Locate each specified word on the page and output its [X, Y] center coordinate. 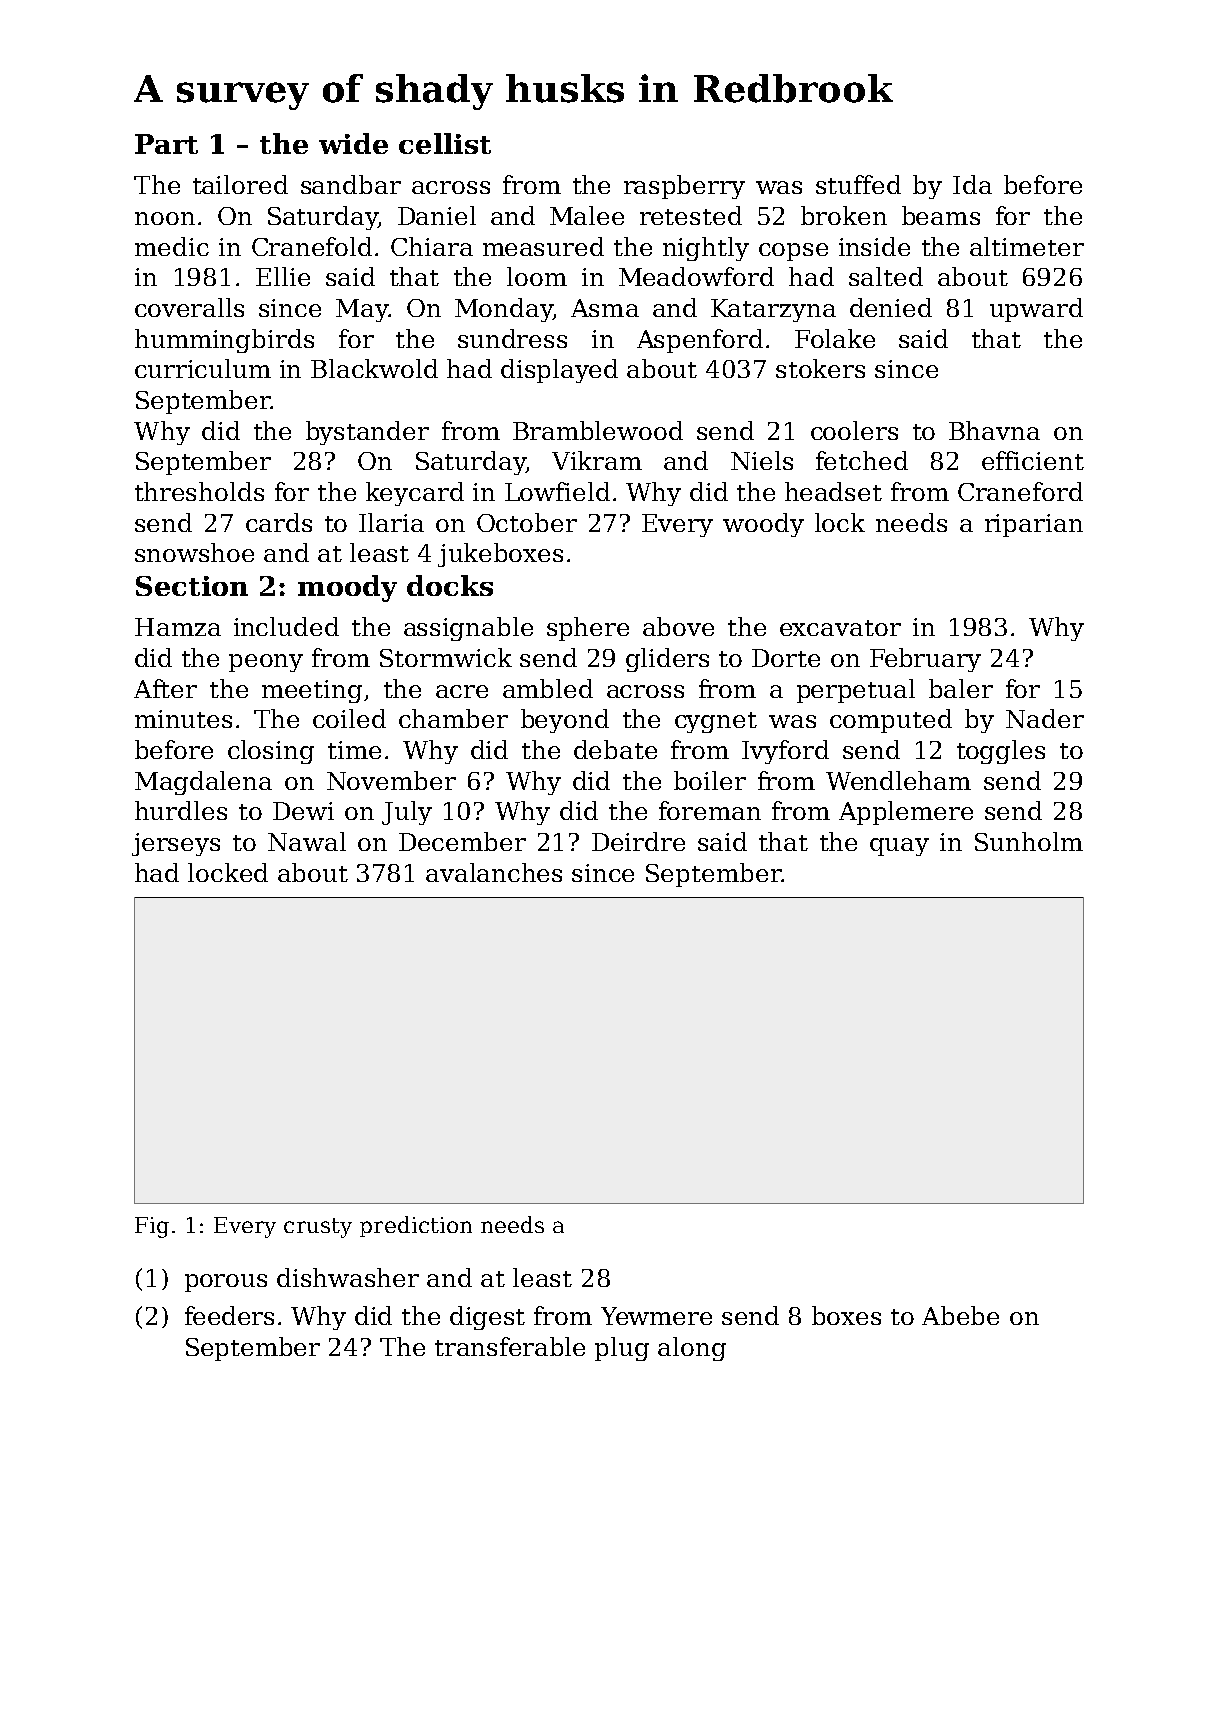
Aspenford [700, 341]
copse [793, 252]
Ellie [283, 276]
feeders [229, 1315]
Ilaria [391, 522]
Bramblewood [598, 430]
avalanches [494, 872]
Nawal [307, 841]
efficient [1033, 460]
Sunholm [1029, 841]
